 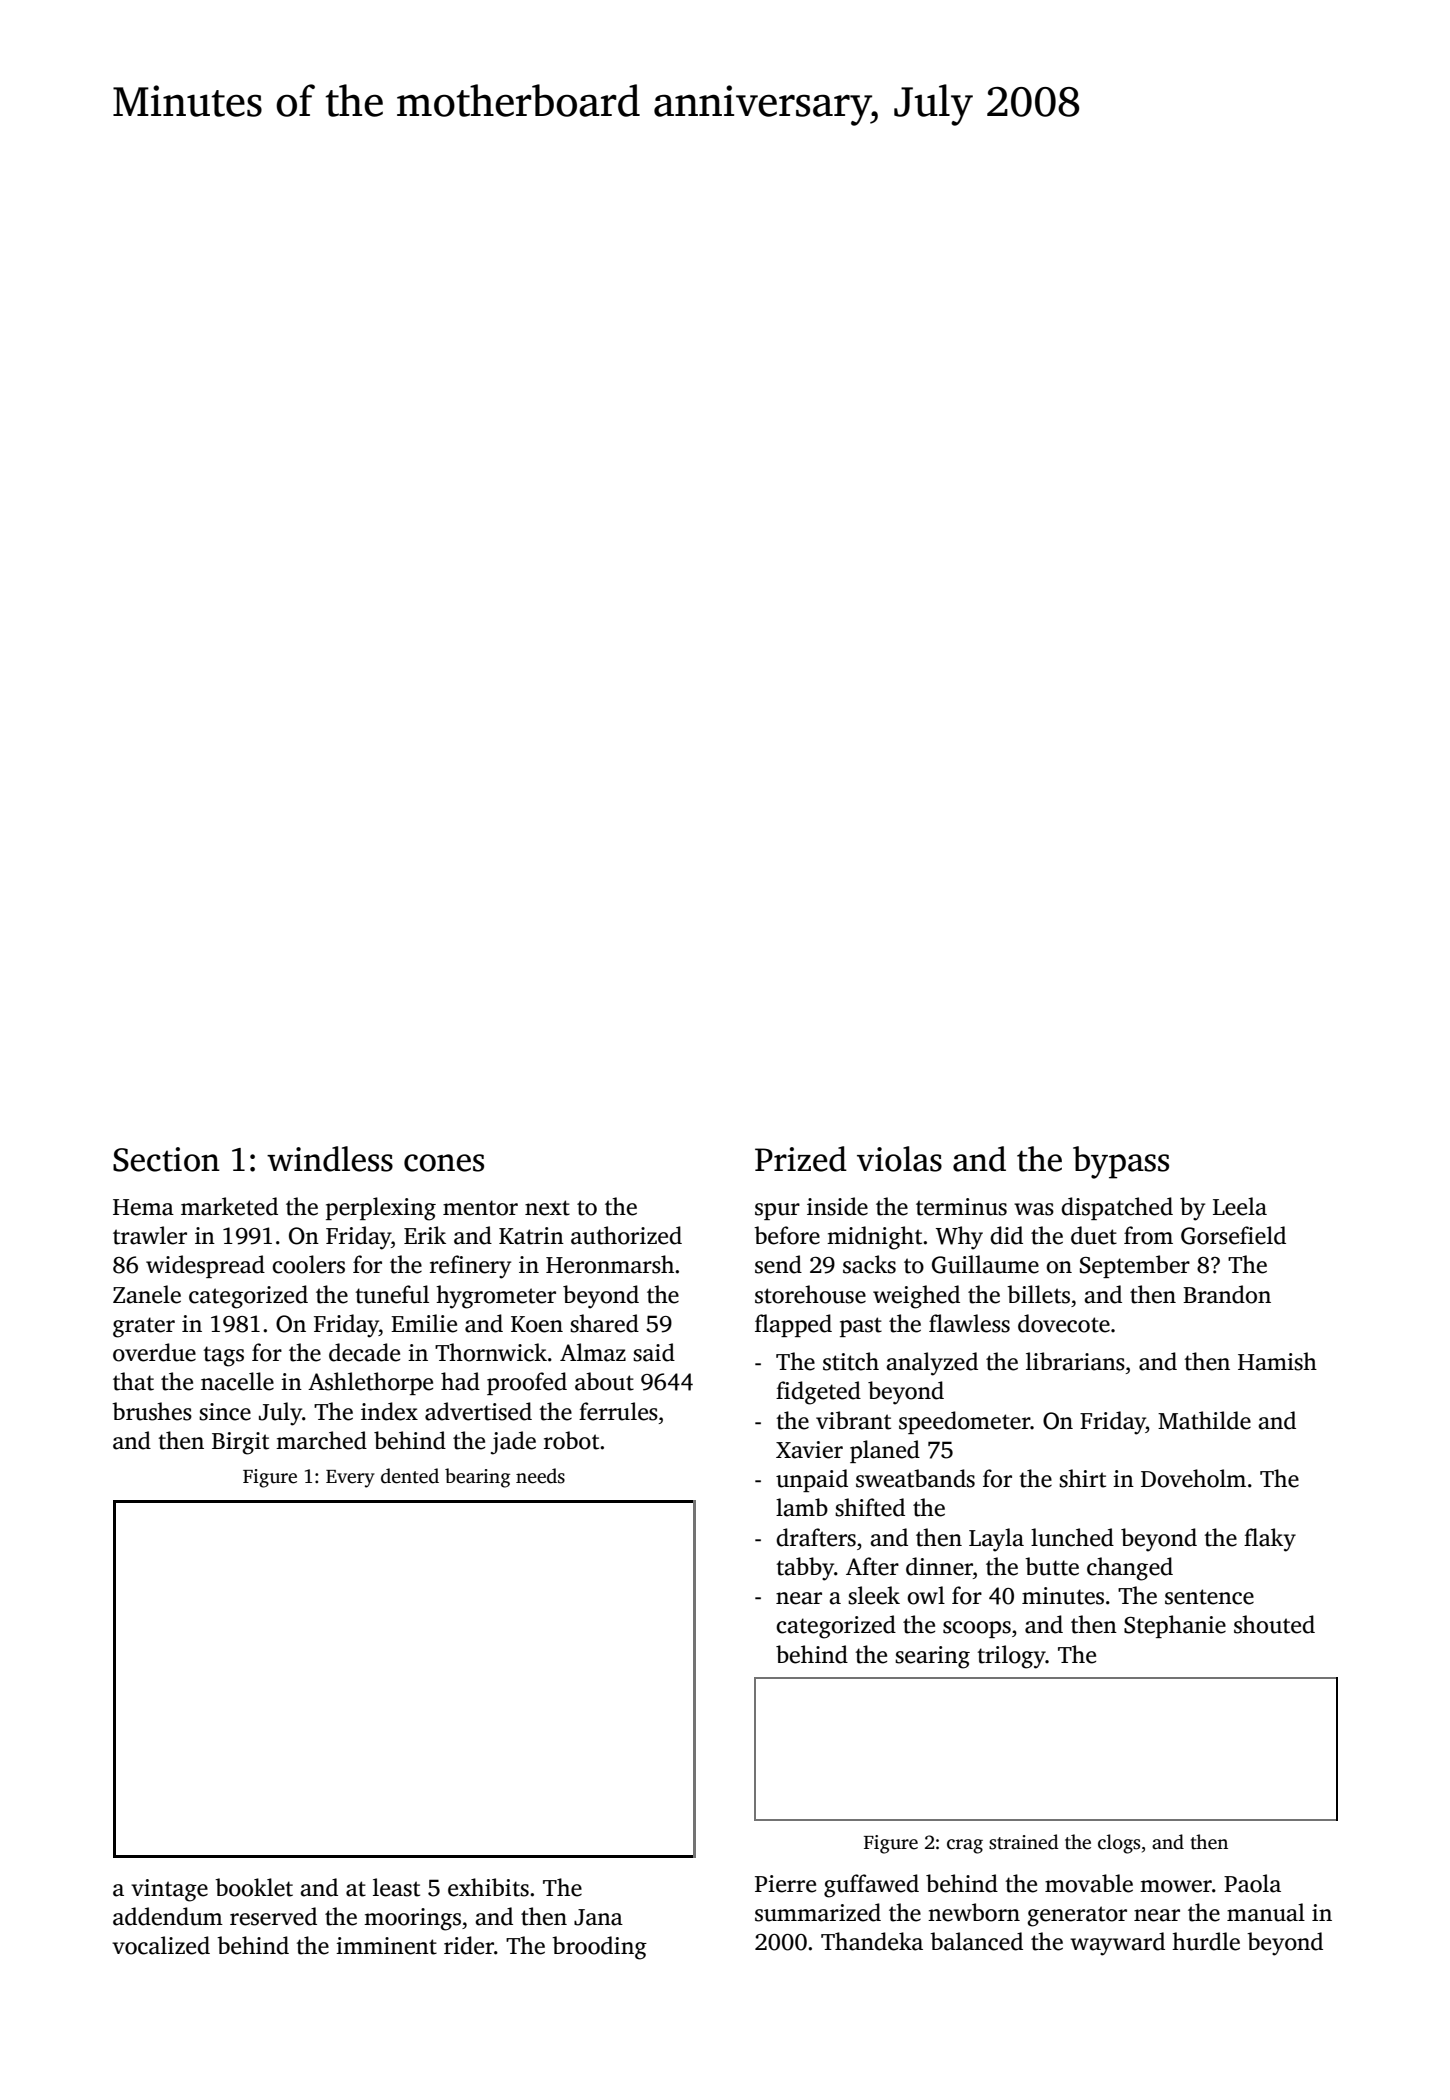 I want to click on sleek, so click(x=874, y=1595).
